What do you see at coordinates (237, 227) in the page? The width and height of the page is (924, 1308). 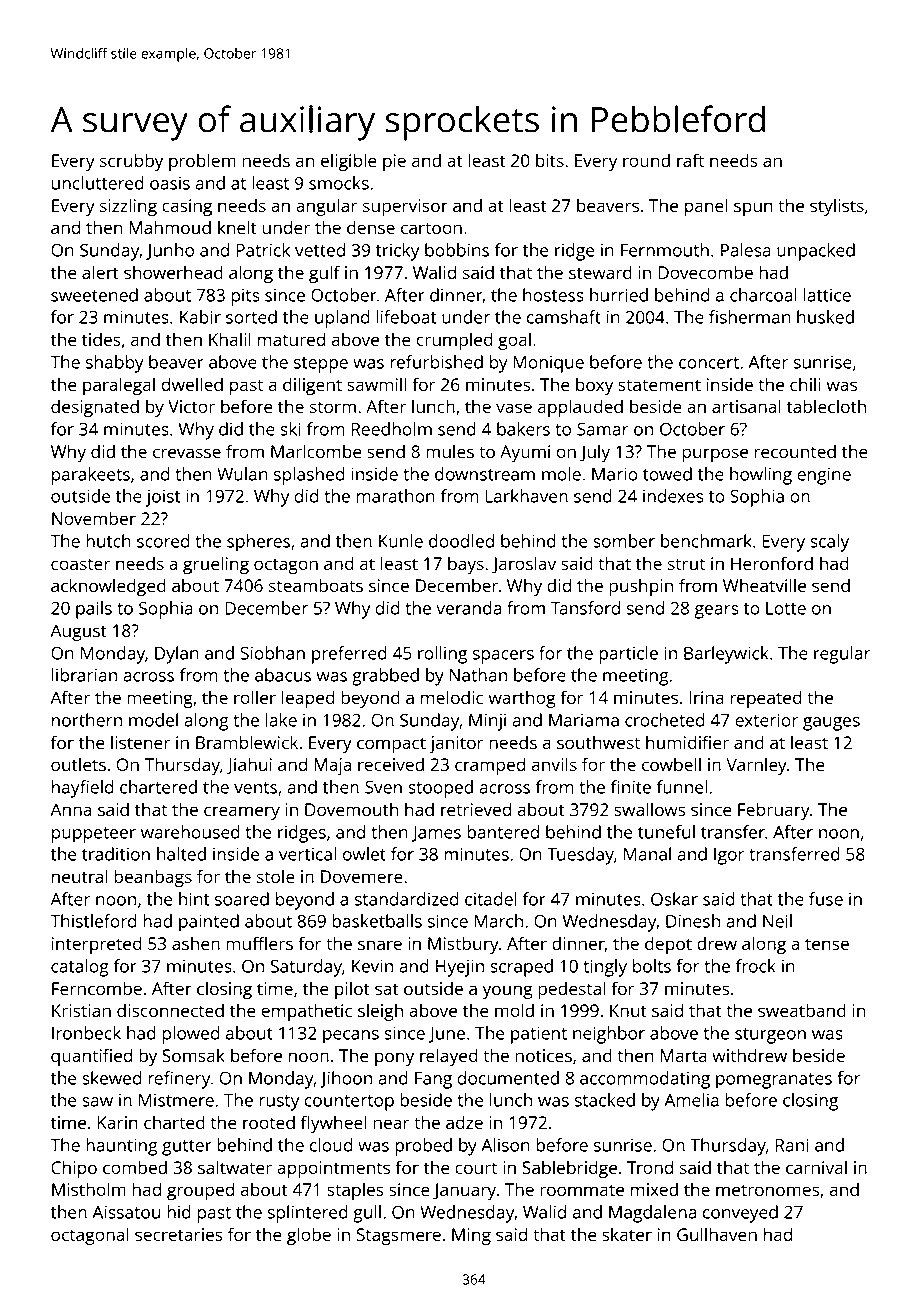 I see `knelt` at bounding box center [237, 227].
